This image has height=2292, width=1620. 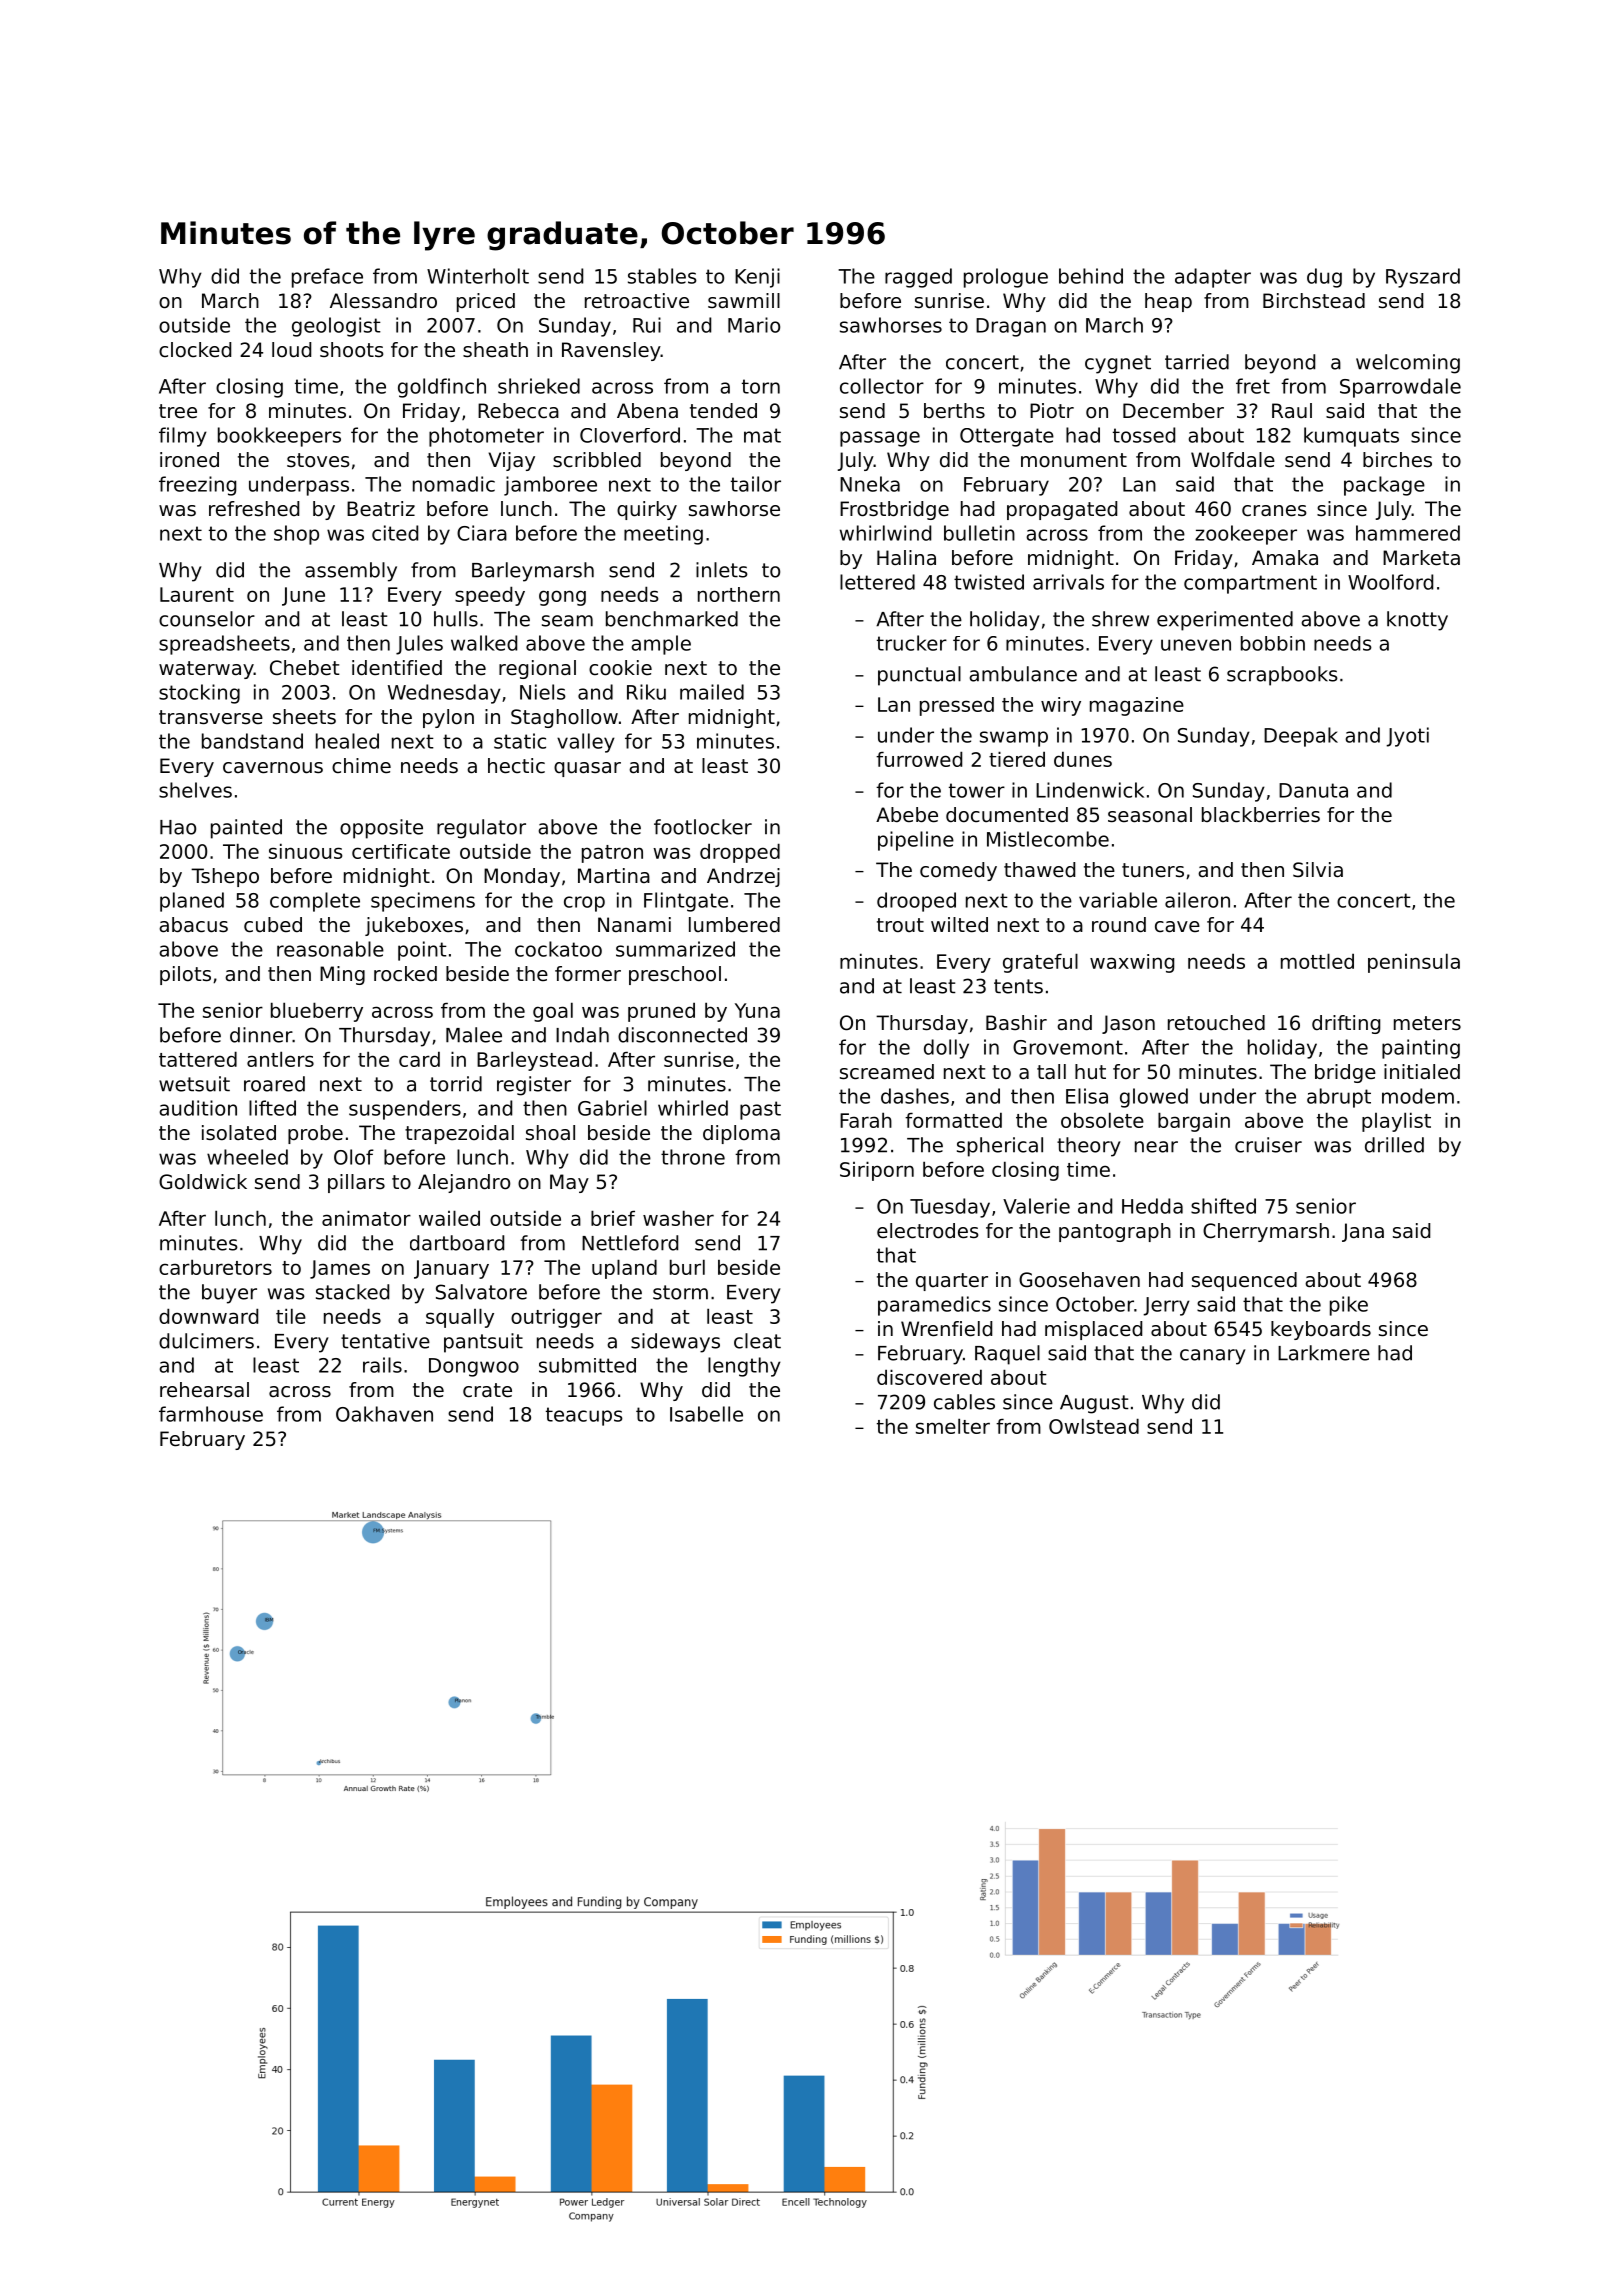 What do you see at coordinates (757, 1010) in the image?
I see `Yuna` at bounding box center [757, 1010].
